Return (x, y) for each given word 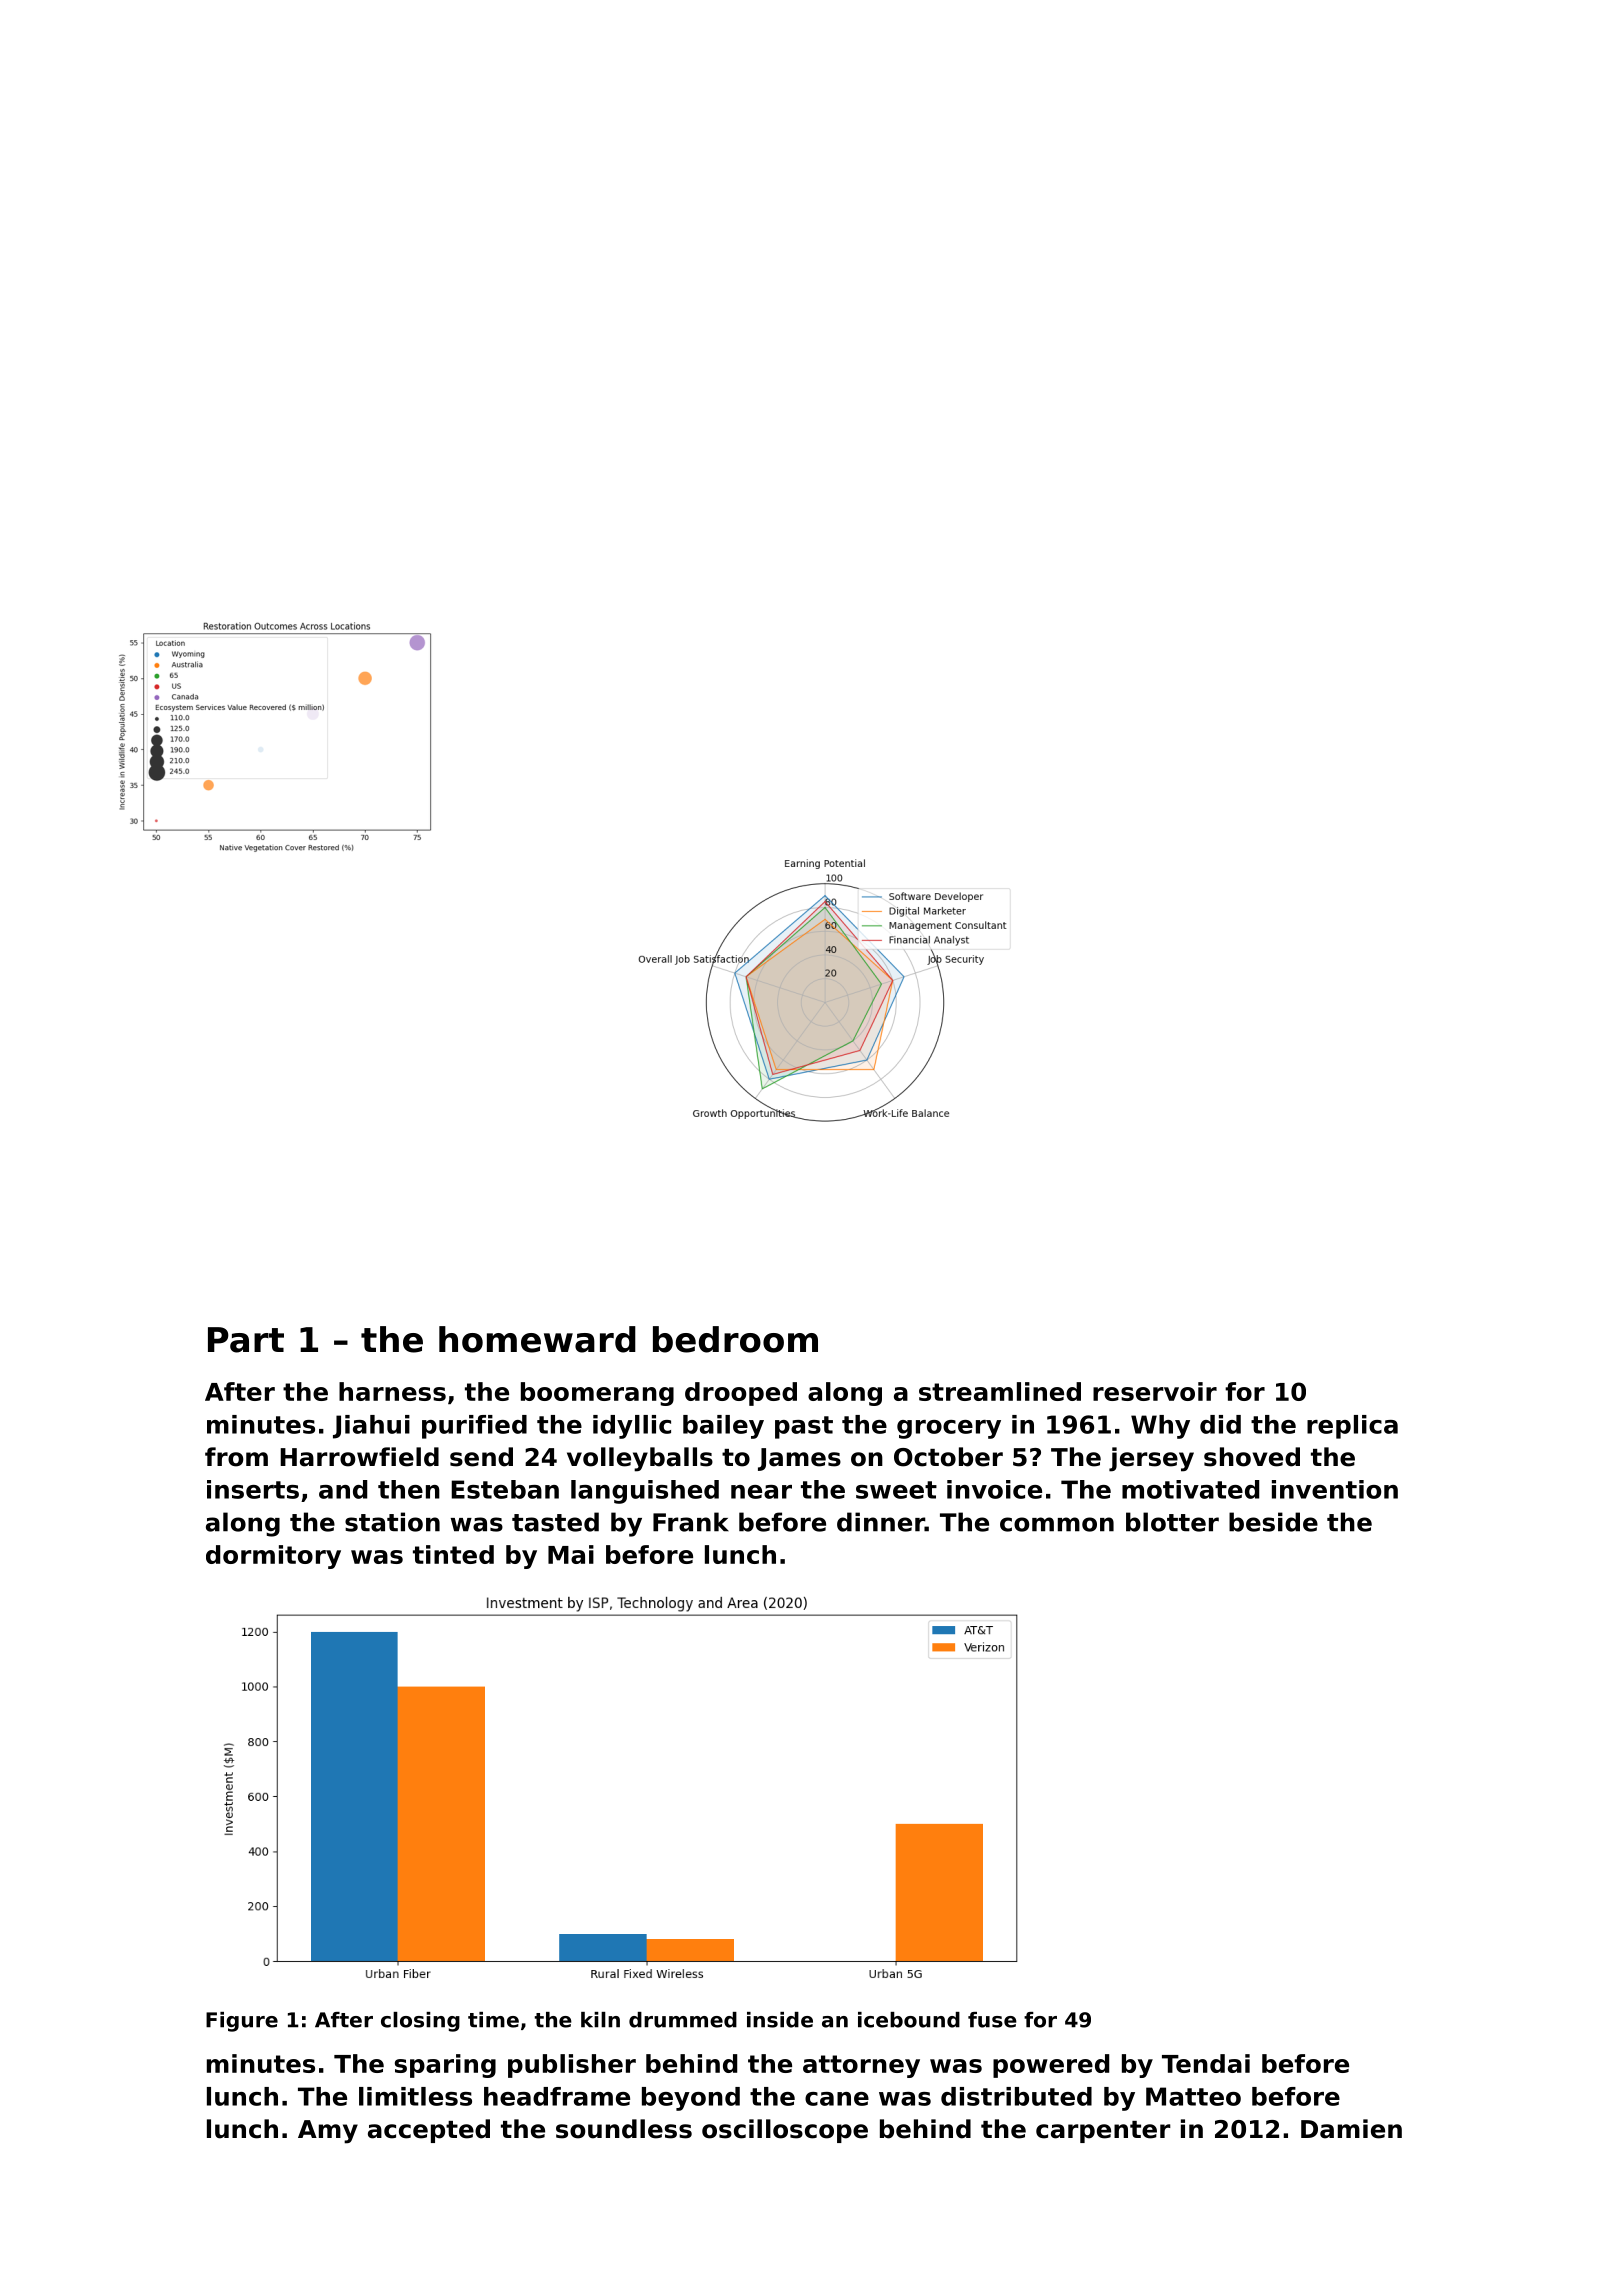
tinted (453, 1554)
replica (1352, 1427)
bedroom (735, 1339)
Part (246, 1340)
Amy (328, 2132)
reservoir (1155, 1391)
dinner (881, 1522)
